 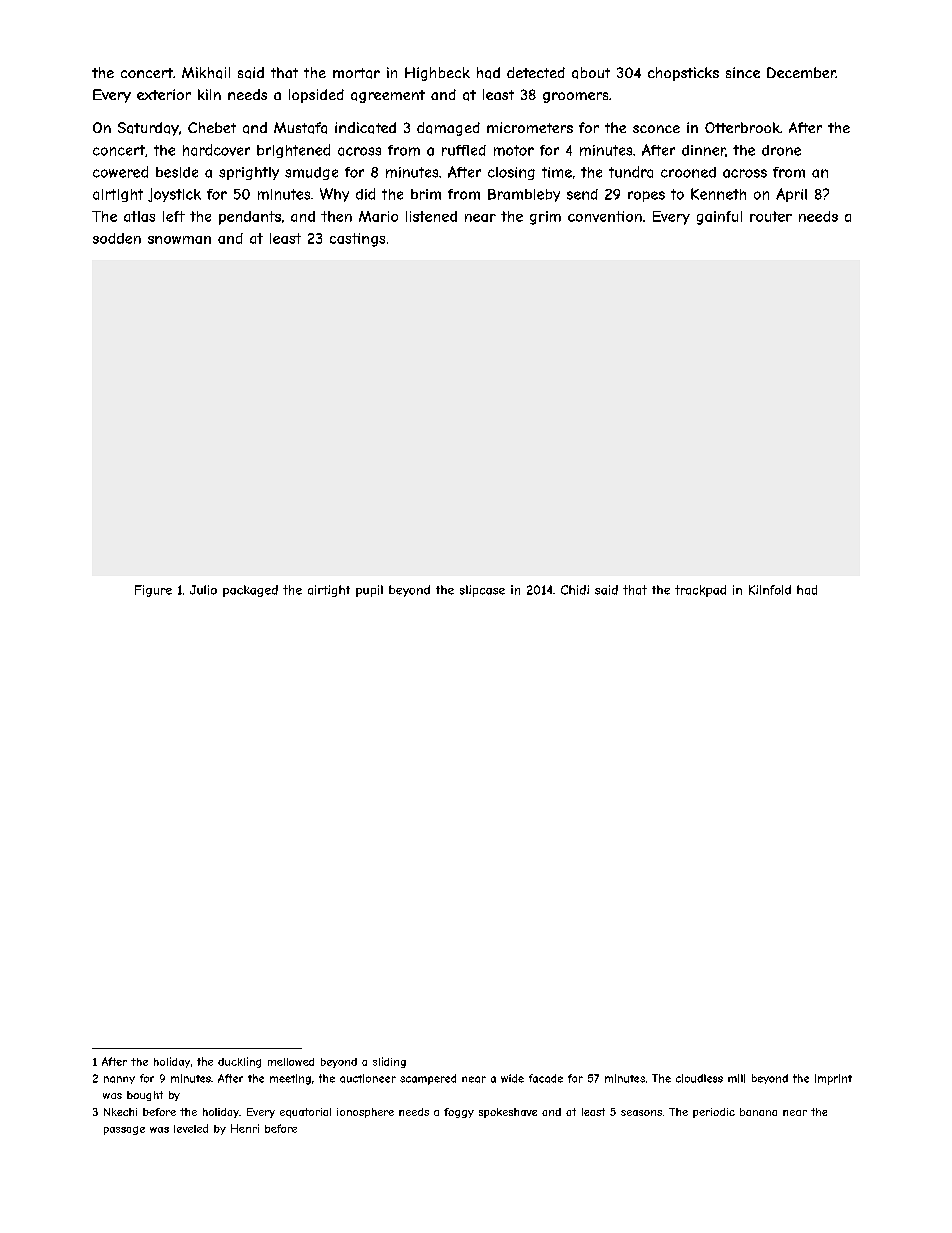 I want to click on seasons, so click(x=641, y=1113).
